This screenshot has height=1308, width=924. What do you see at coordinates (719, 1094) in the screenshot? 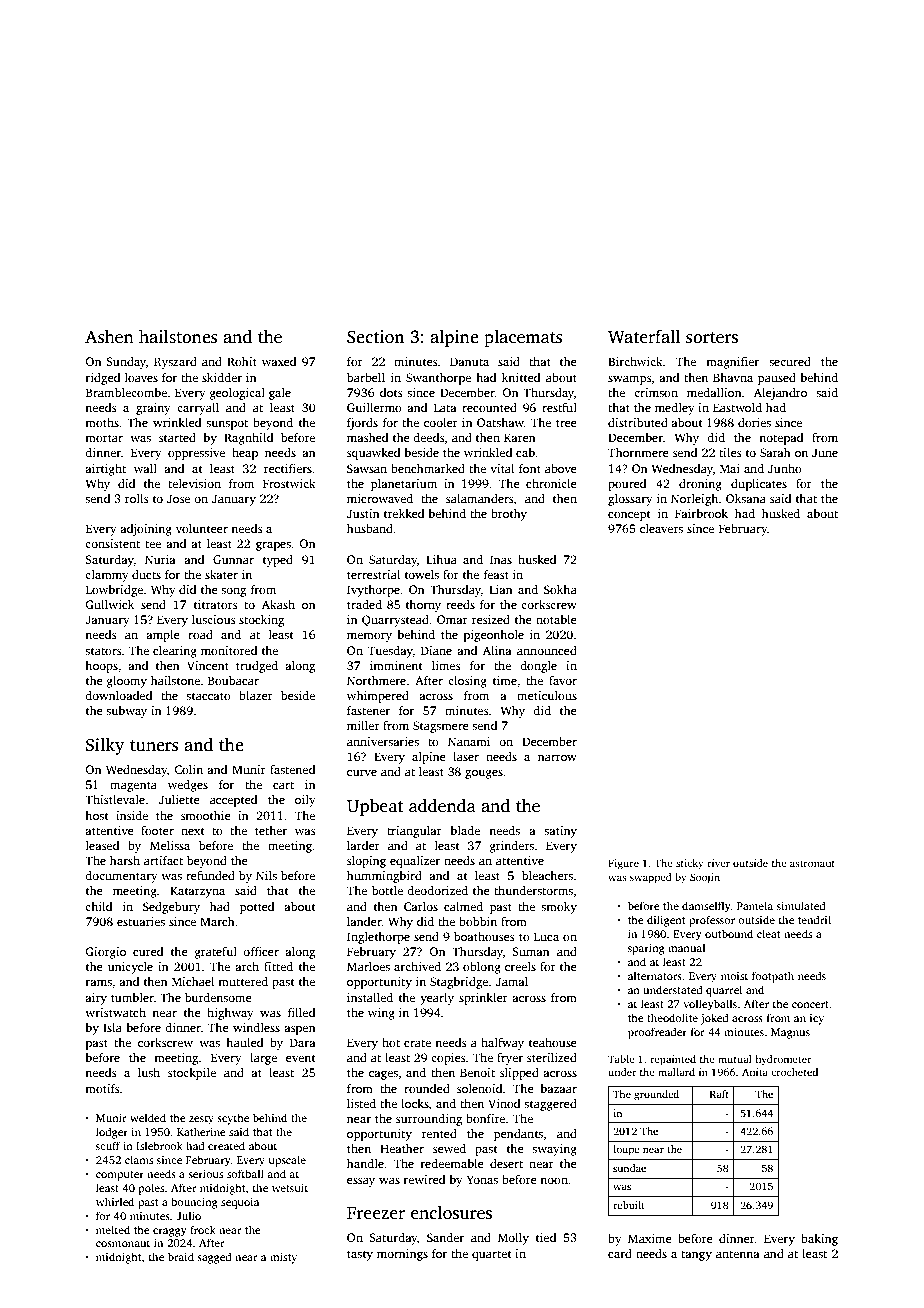
I see `Raft` at bounding box center [719, 1094].
